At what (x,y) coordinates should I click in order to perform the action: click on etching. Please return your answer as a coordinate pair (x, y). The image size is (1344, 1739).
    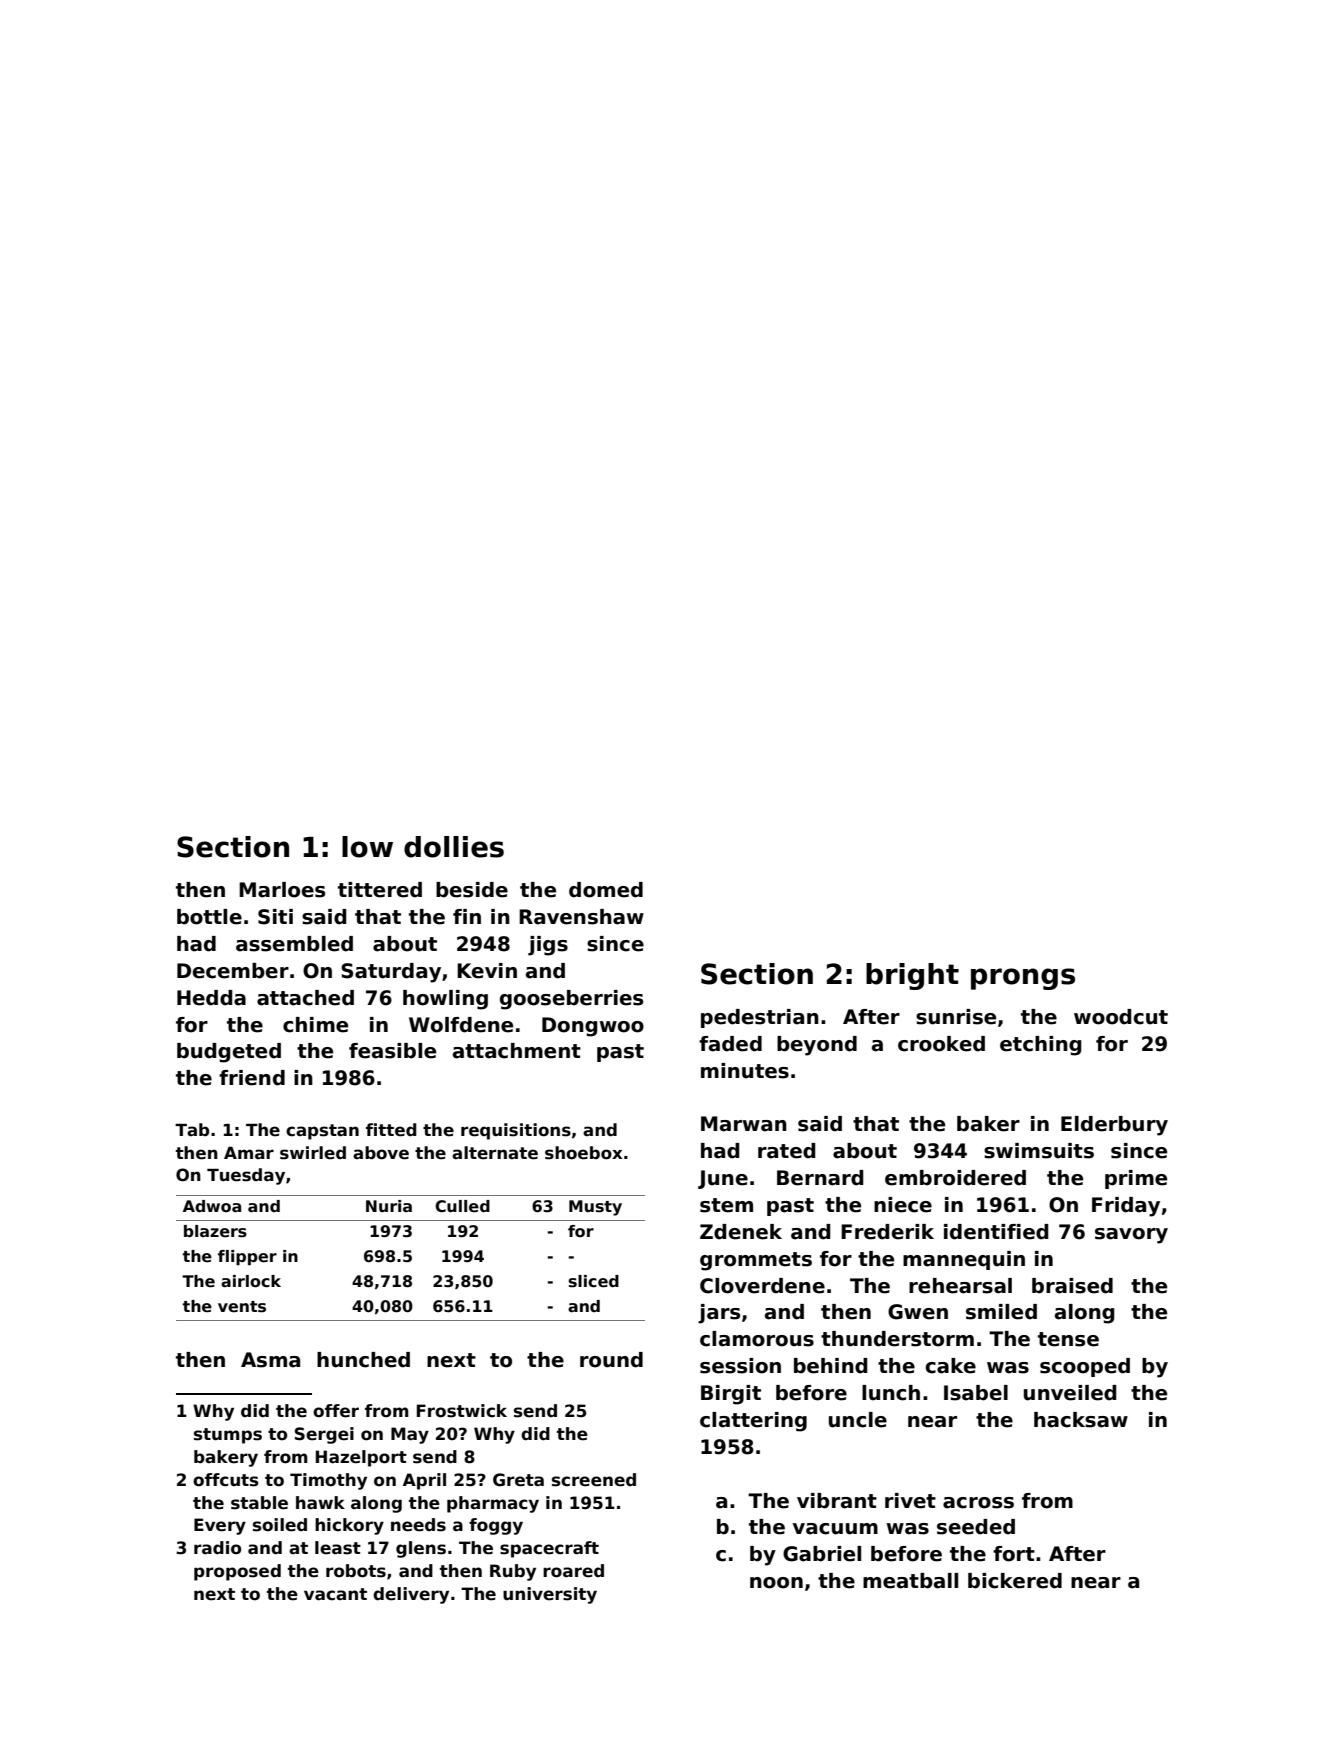
    Looking at the image, I should click on (1041, 1046).
